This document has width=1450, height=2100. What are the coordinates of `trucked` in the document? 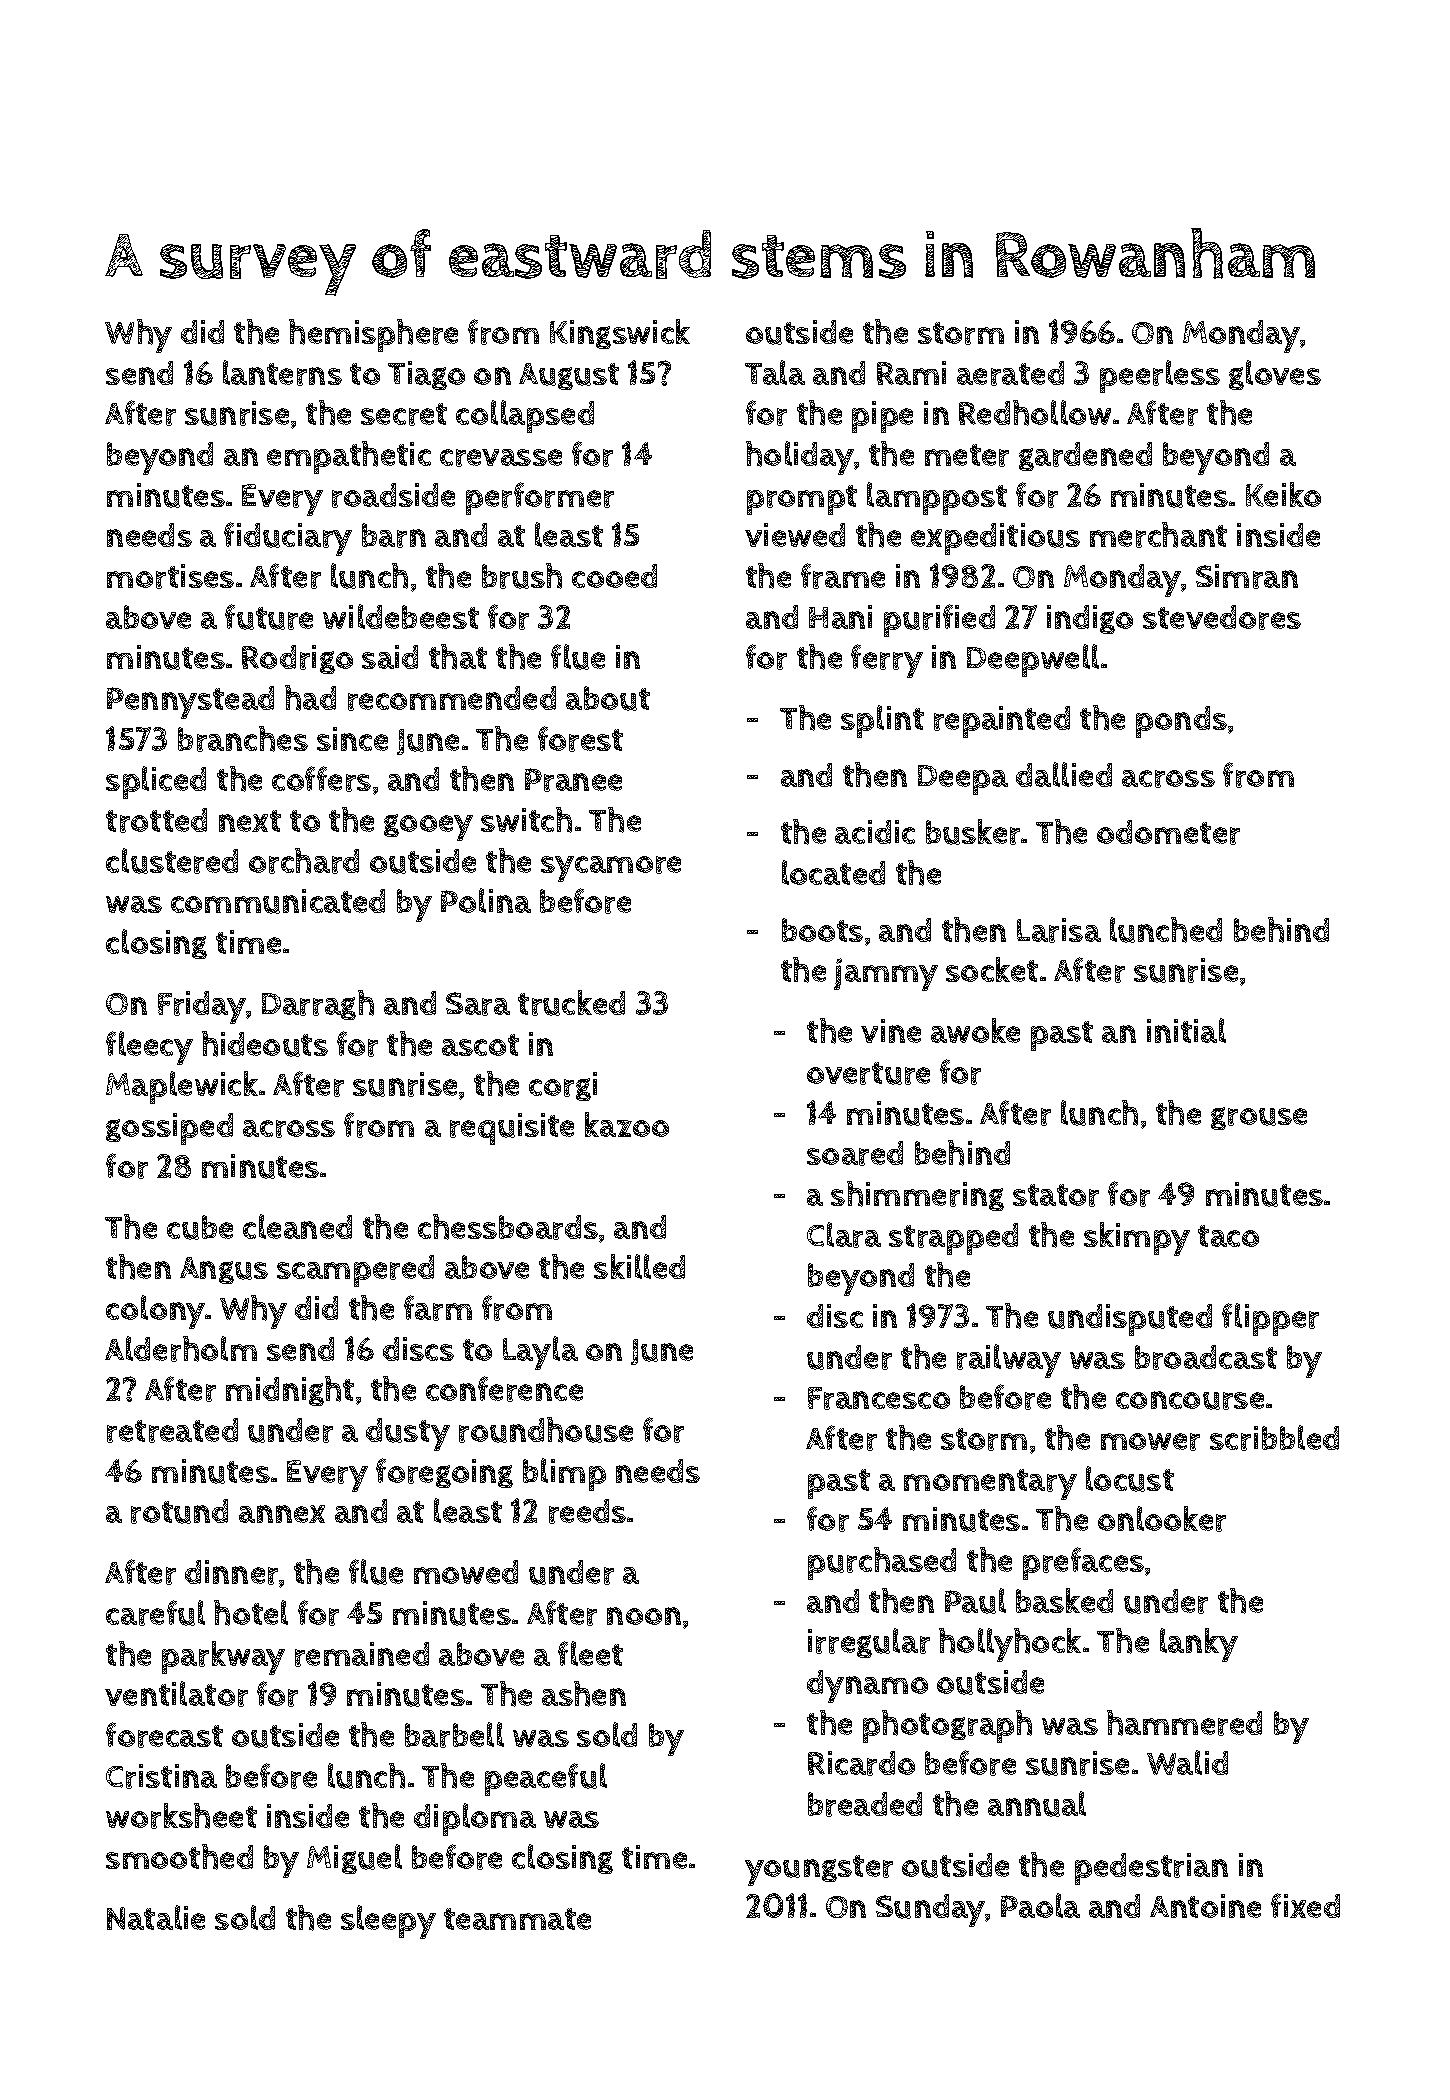 It's located at (571, 1003).
